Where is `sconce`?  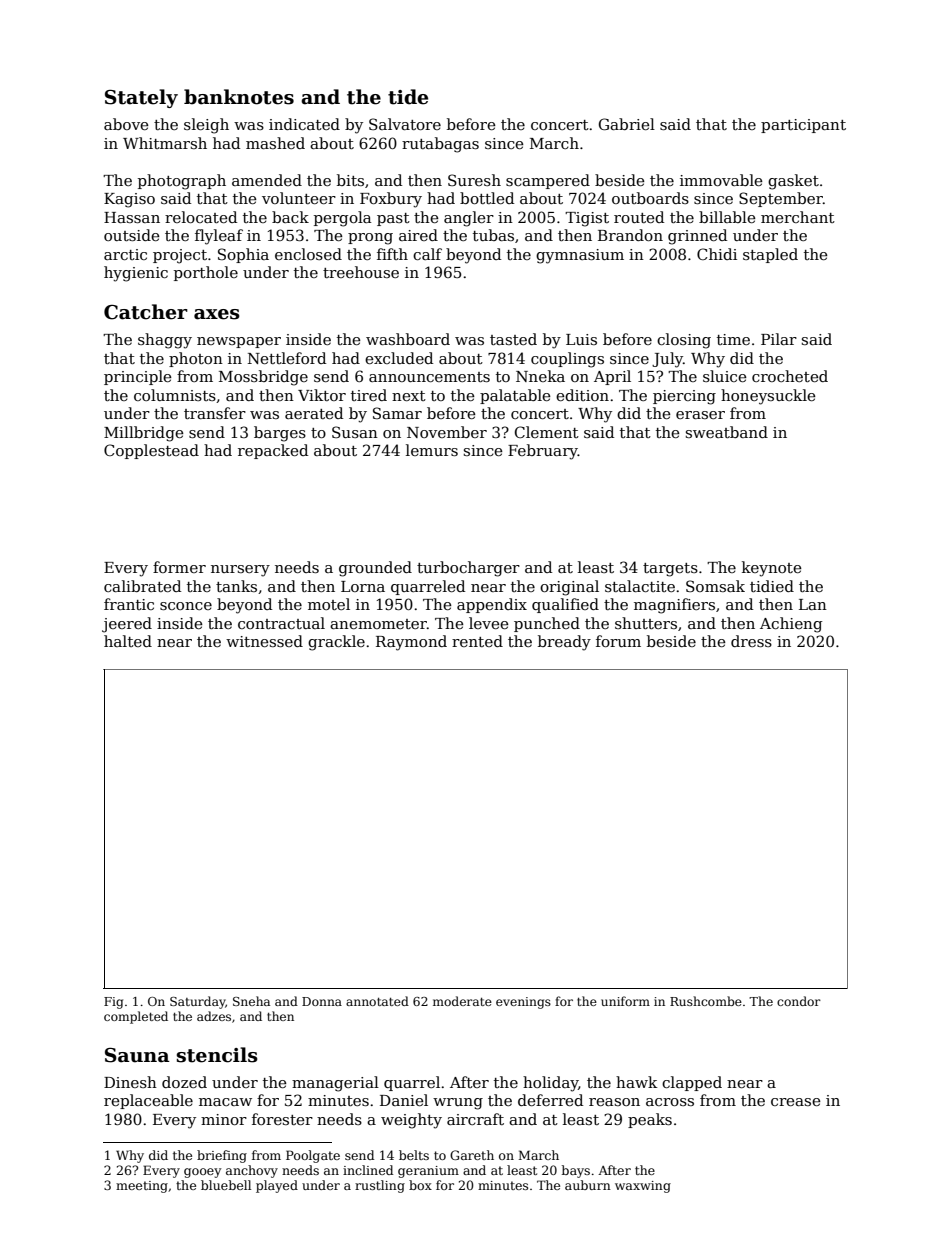 sconce is located at coordinates (186, 606).
